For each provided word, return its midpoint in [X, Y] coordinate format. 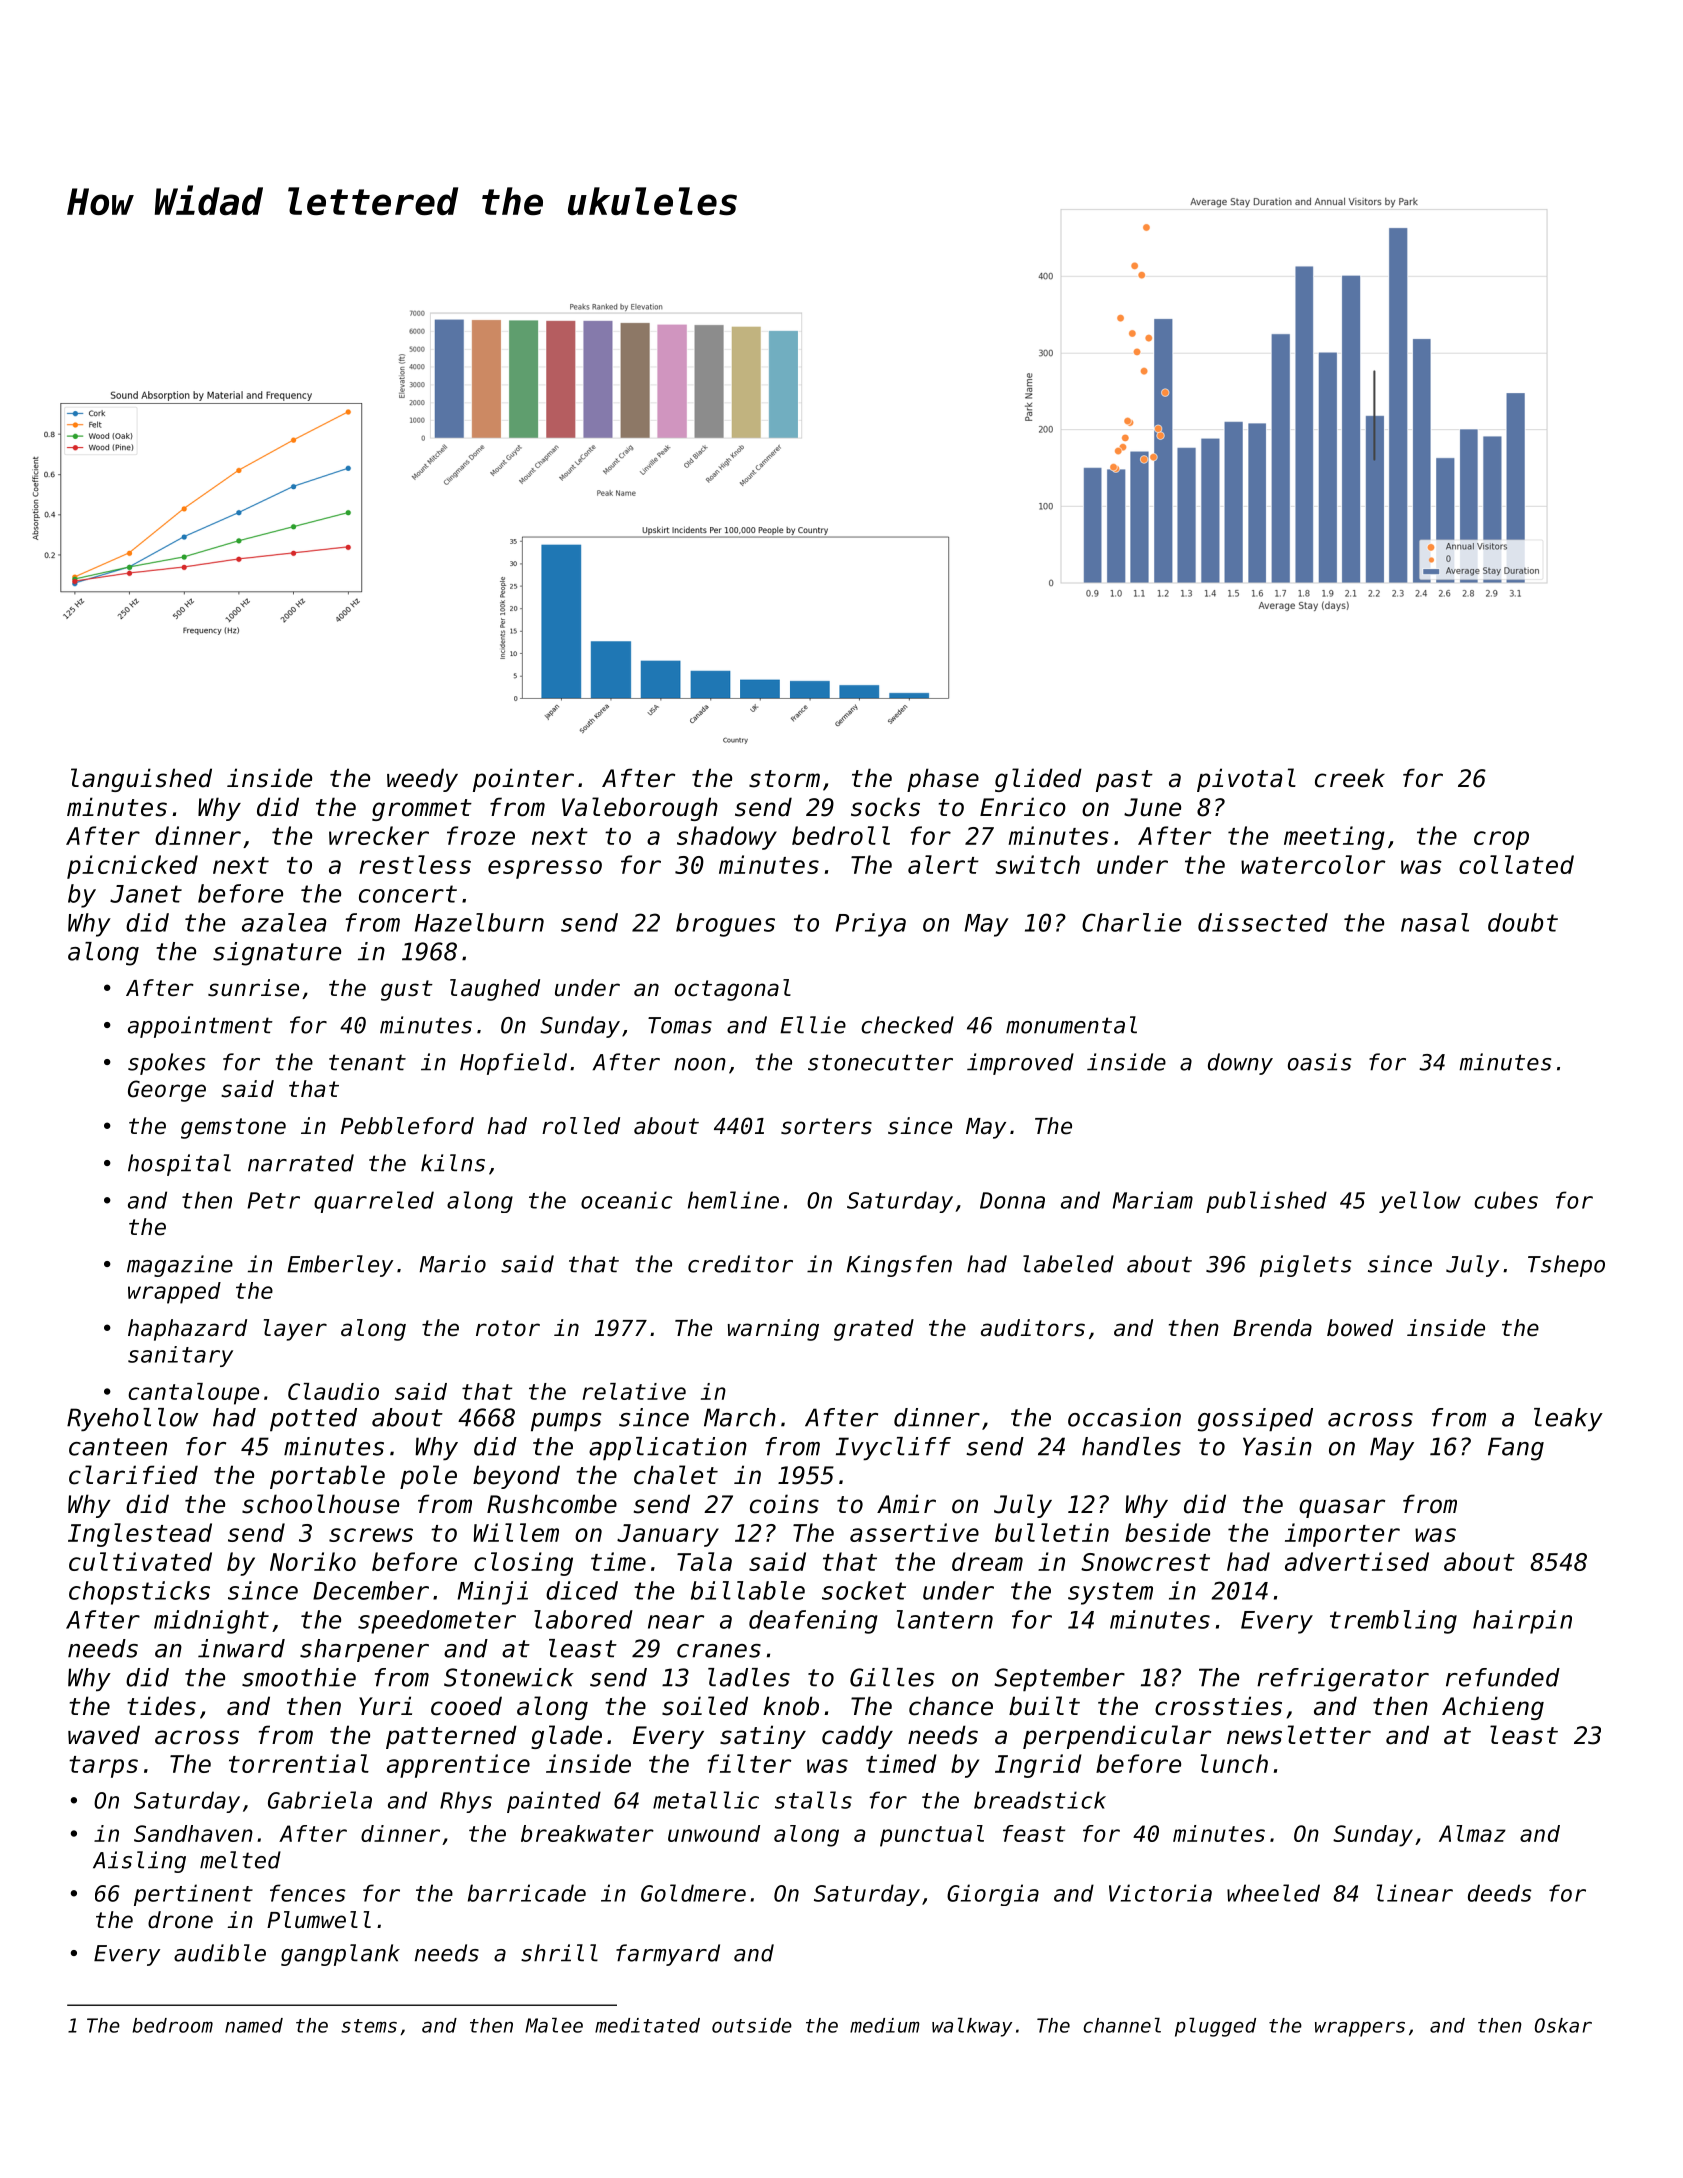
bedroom [172, 2025]
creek [1350, 778]
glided [1038, 780]
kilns [453, 1163]
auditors [1033, 1328]
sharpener [364, 1650]
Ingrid [1038, 1766]
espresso [545, 869]
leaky [1568, 1420]
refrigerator [1343, 1680]
